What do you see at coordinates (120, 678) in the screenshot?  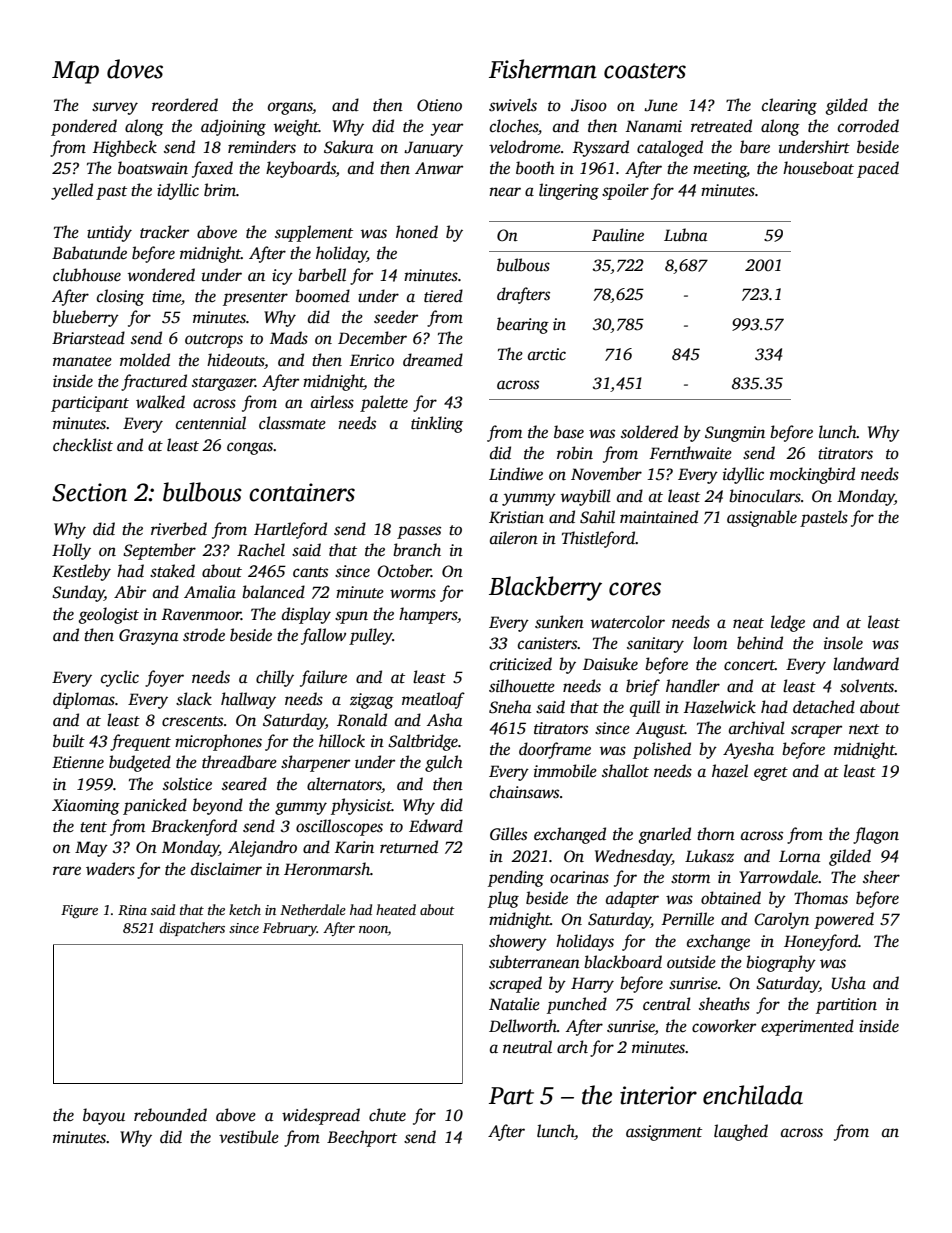 I see `cyclic` at bounding box center [120, 678].
